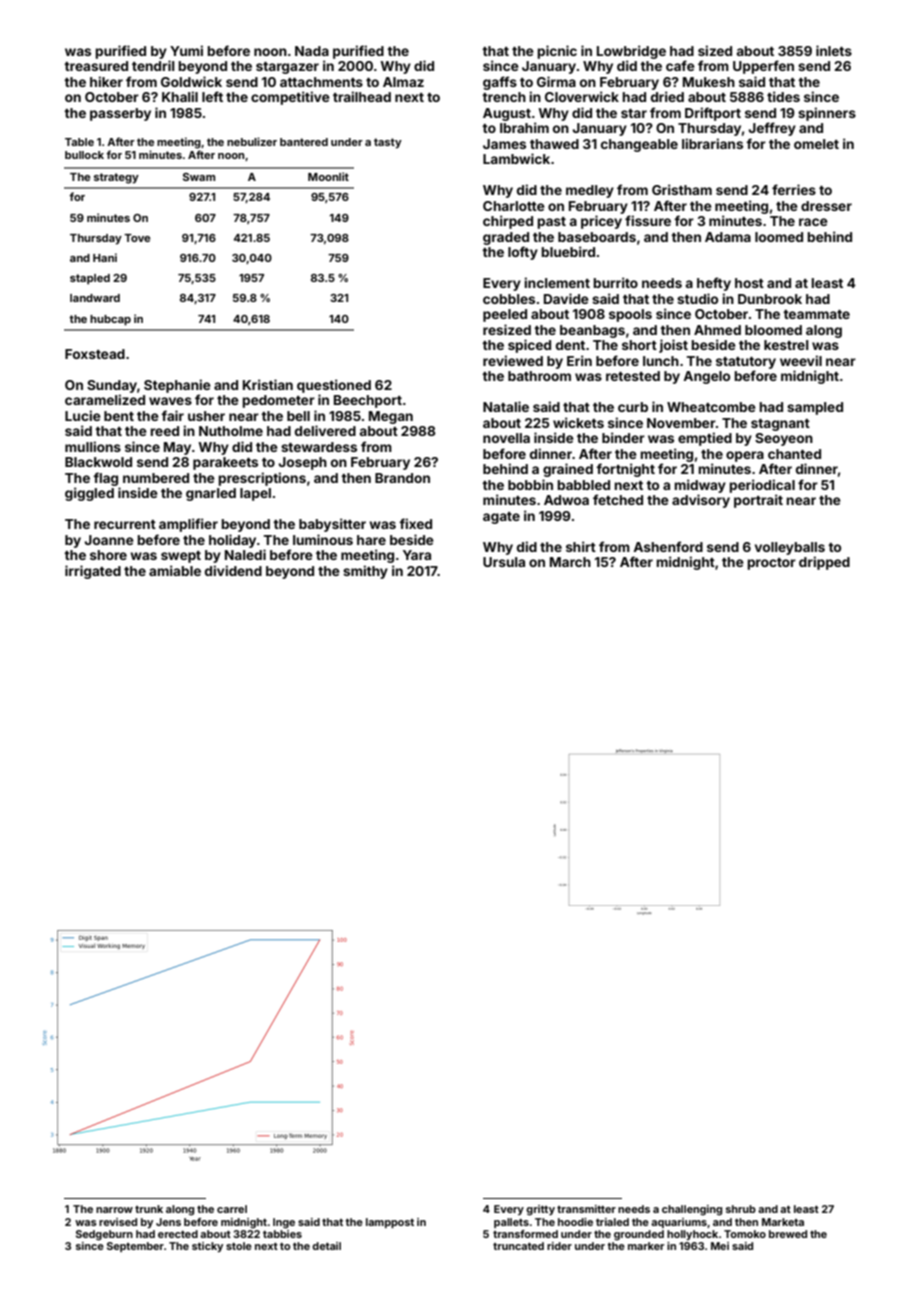  I want to click on ferries, so click(794, 189).
